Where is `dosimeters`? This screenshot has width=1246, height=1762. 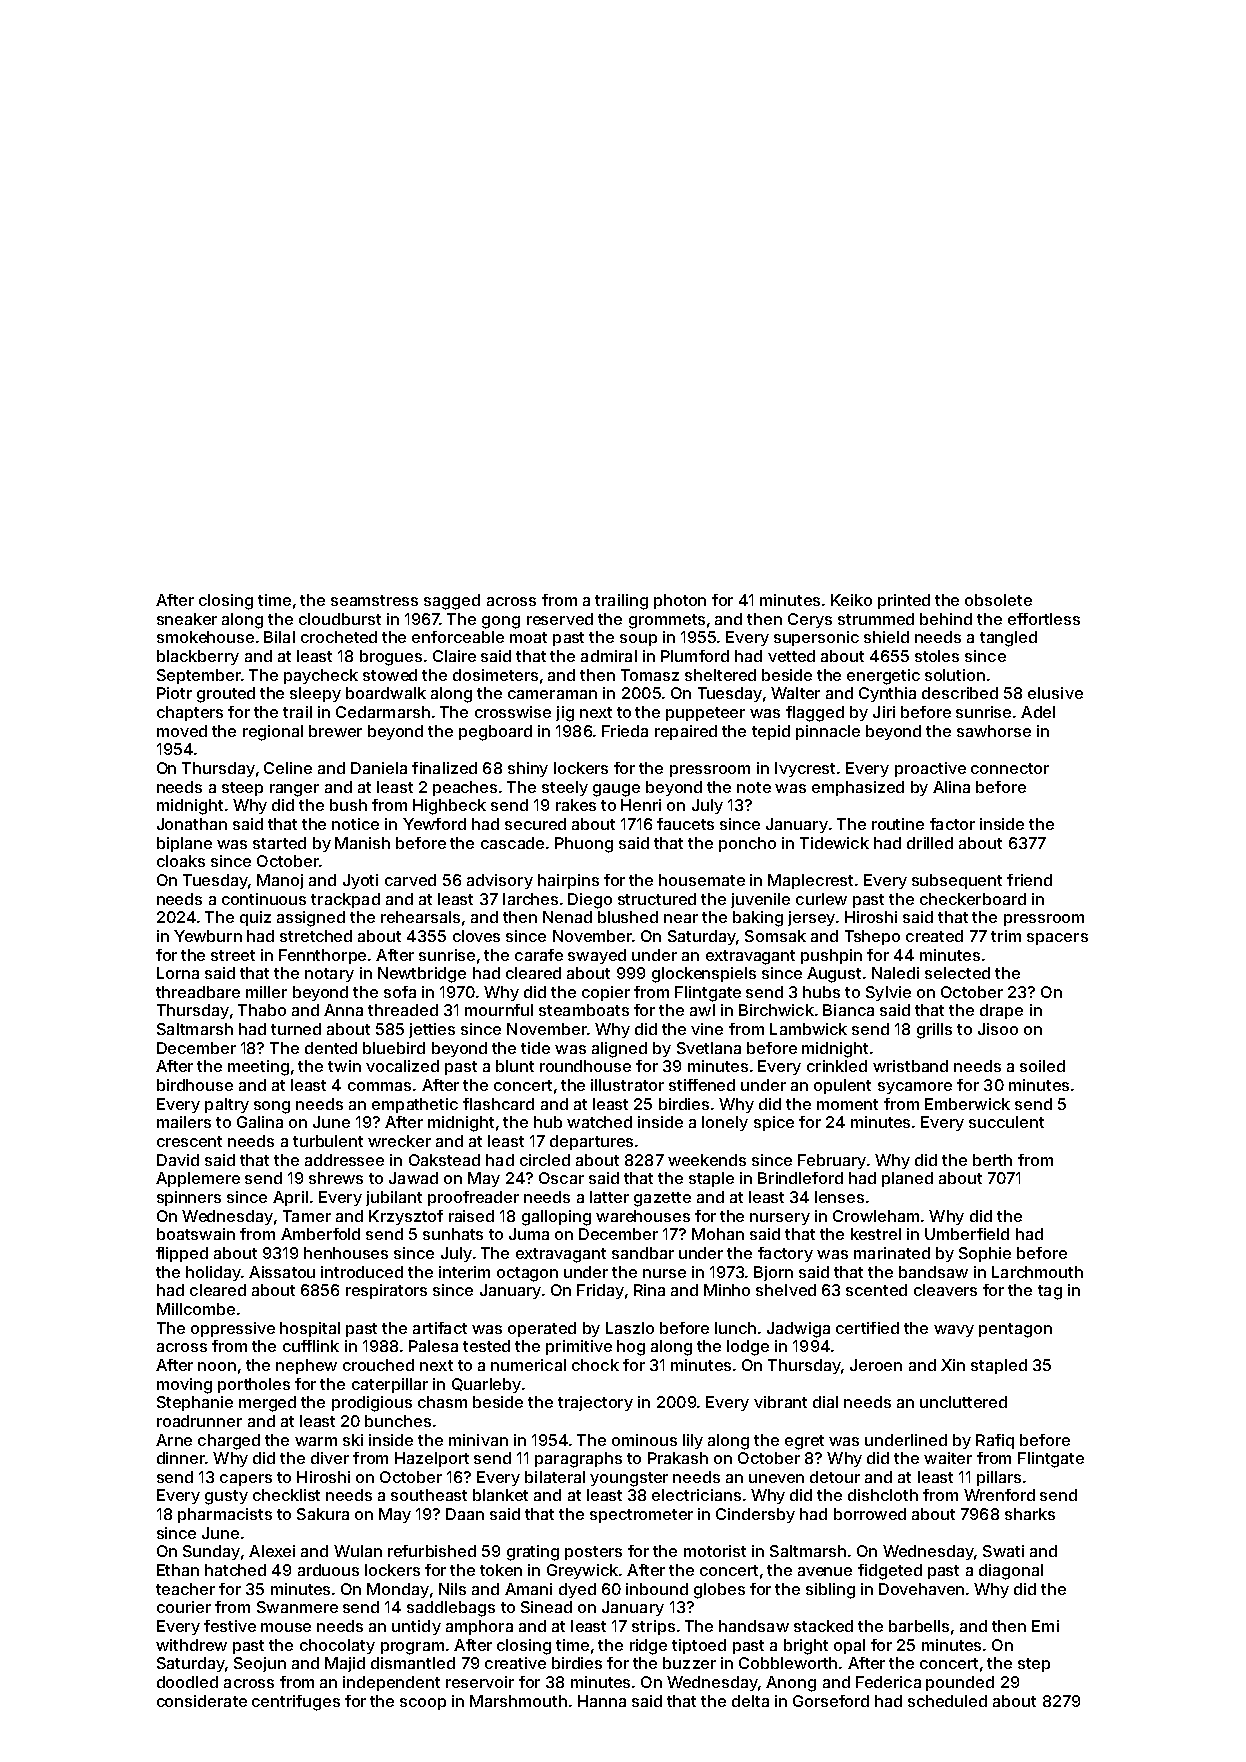 dosimeters is located at coordinates (495, 675).
